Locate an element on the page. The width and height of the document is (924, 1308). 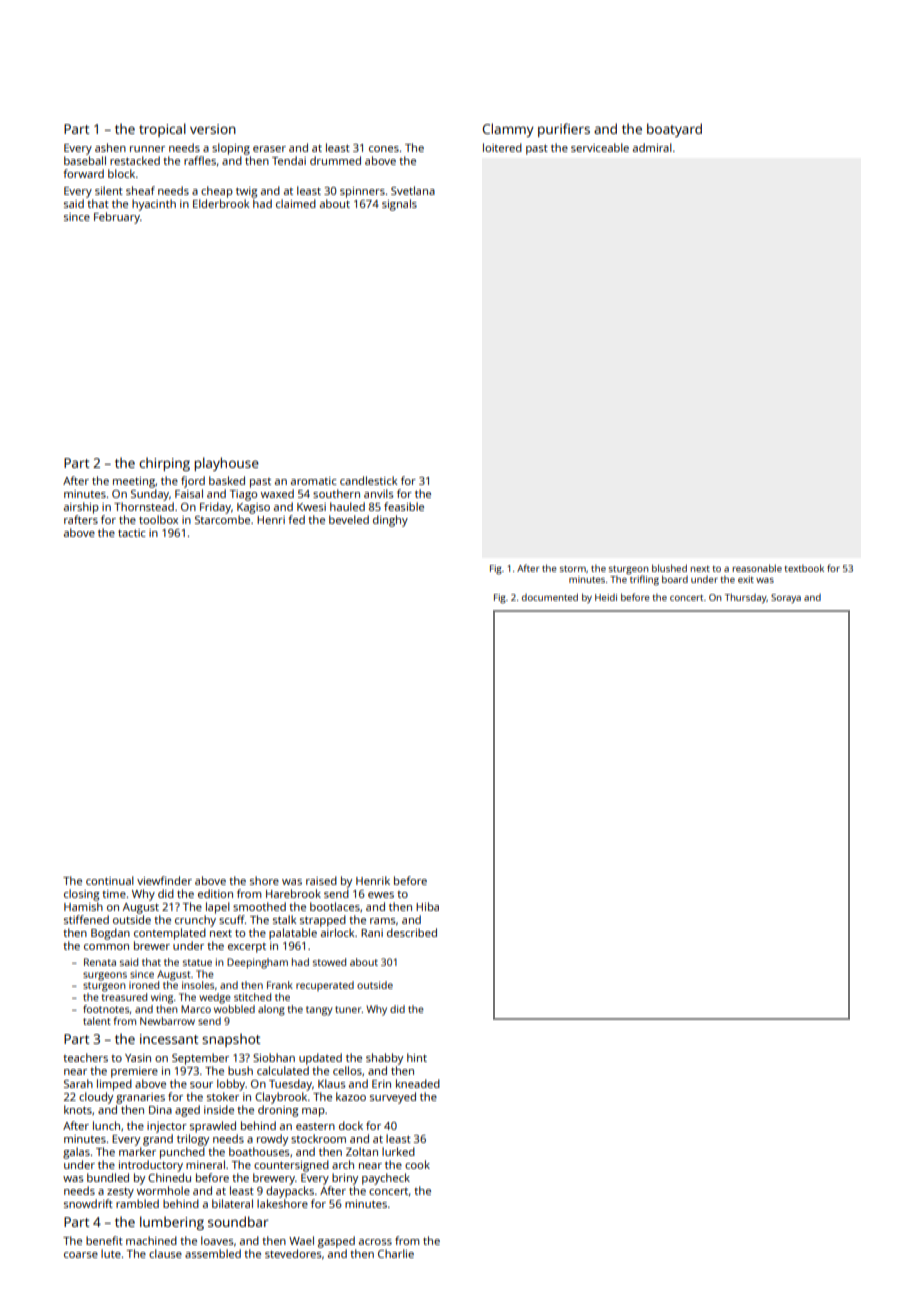
claimed is located at coordinates (296, 203).
